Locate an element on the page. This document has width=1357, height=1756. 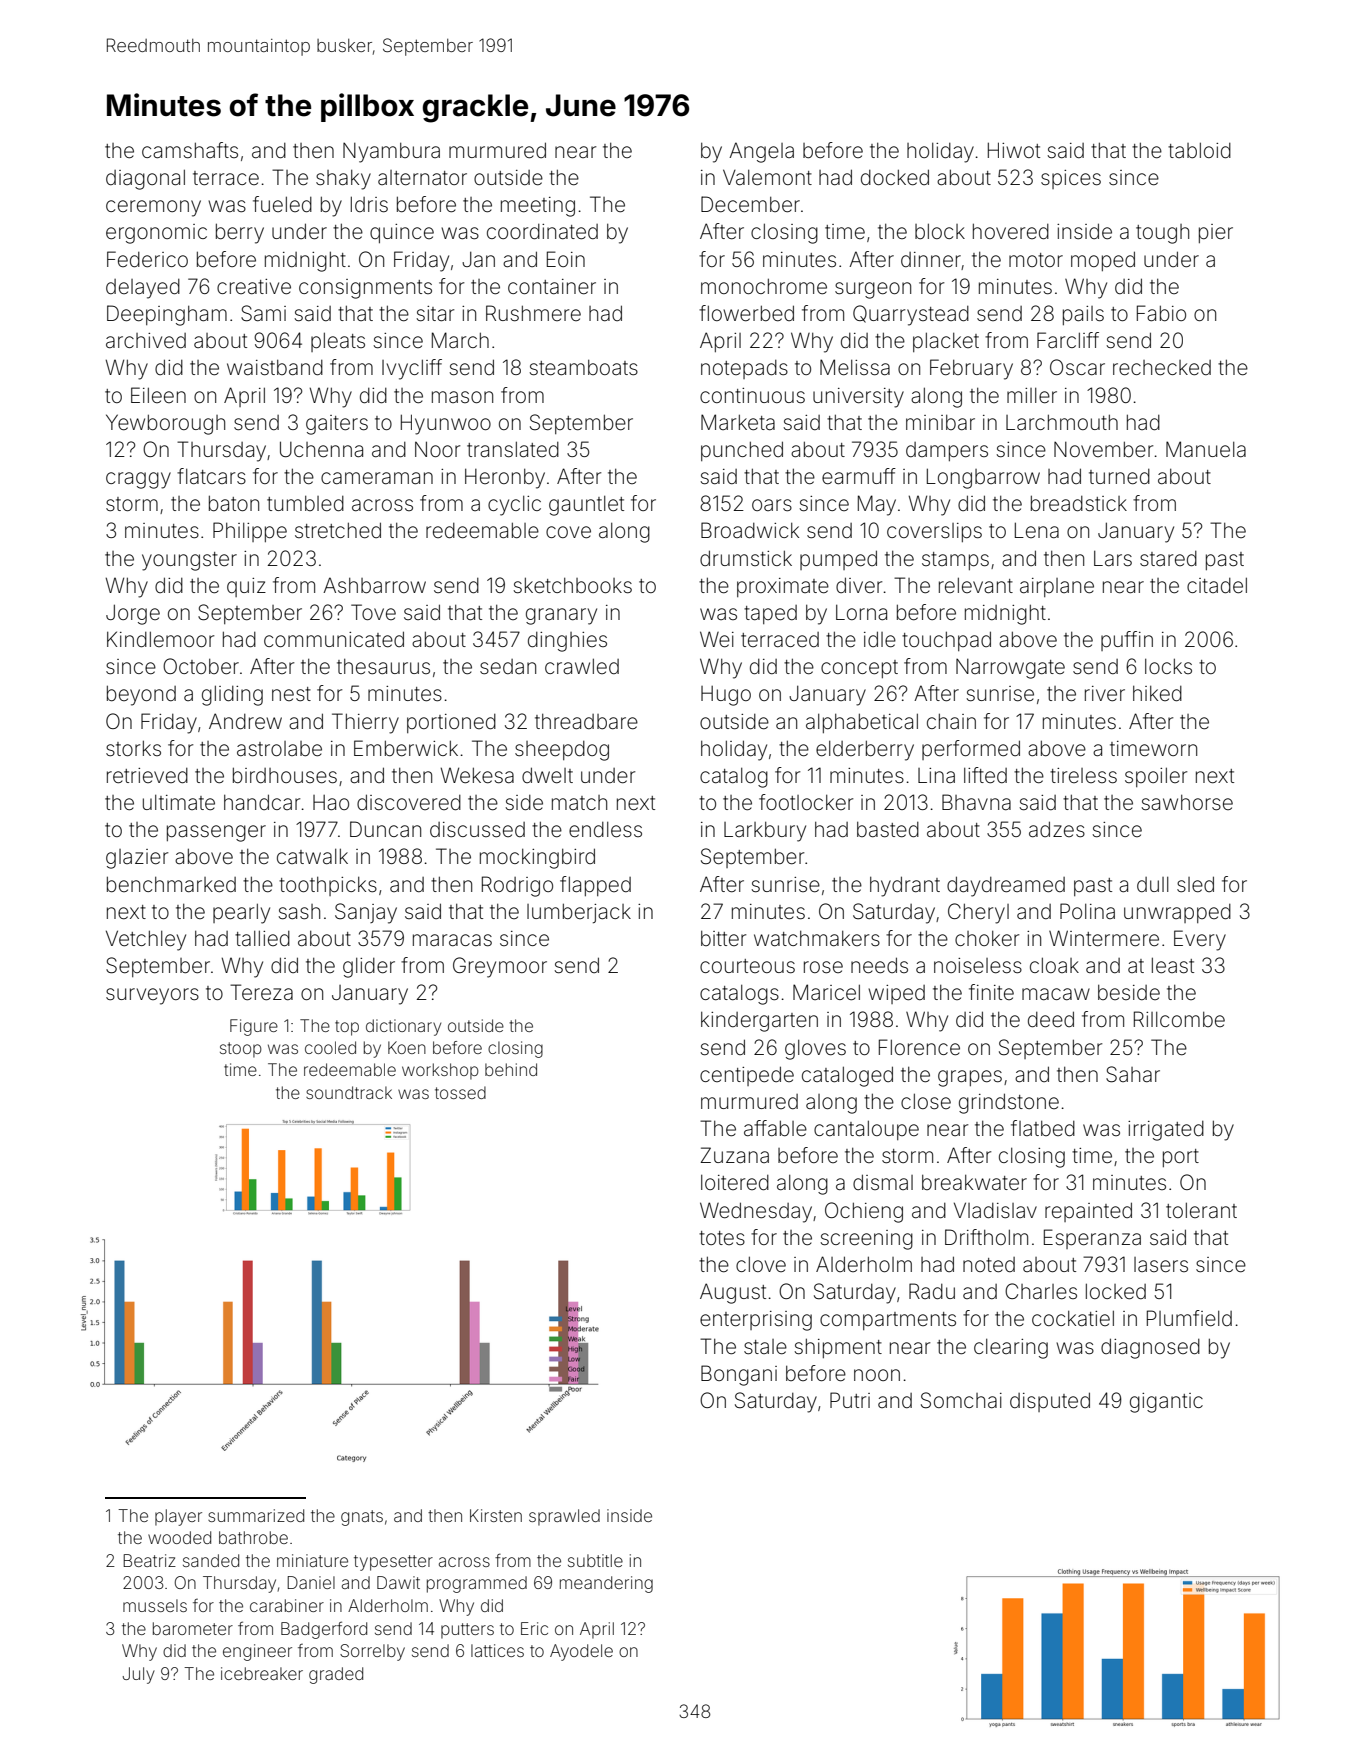
lumberjack is located at coordinates (579, 913).
